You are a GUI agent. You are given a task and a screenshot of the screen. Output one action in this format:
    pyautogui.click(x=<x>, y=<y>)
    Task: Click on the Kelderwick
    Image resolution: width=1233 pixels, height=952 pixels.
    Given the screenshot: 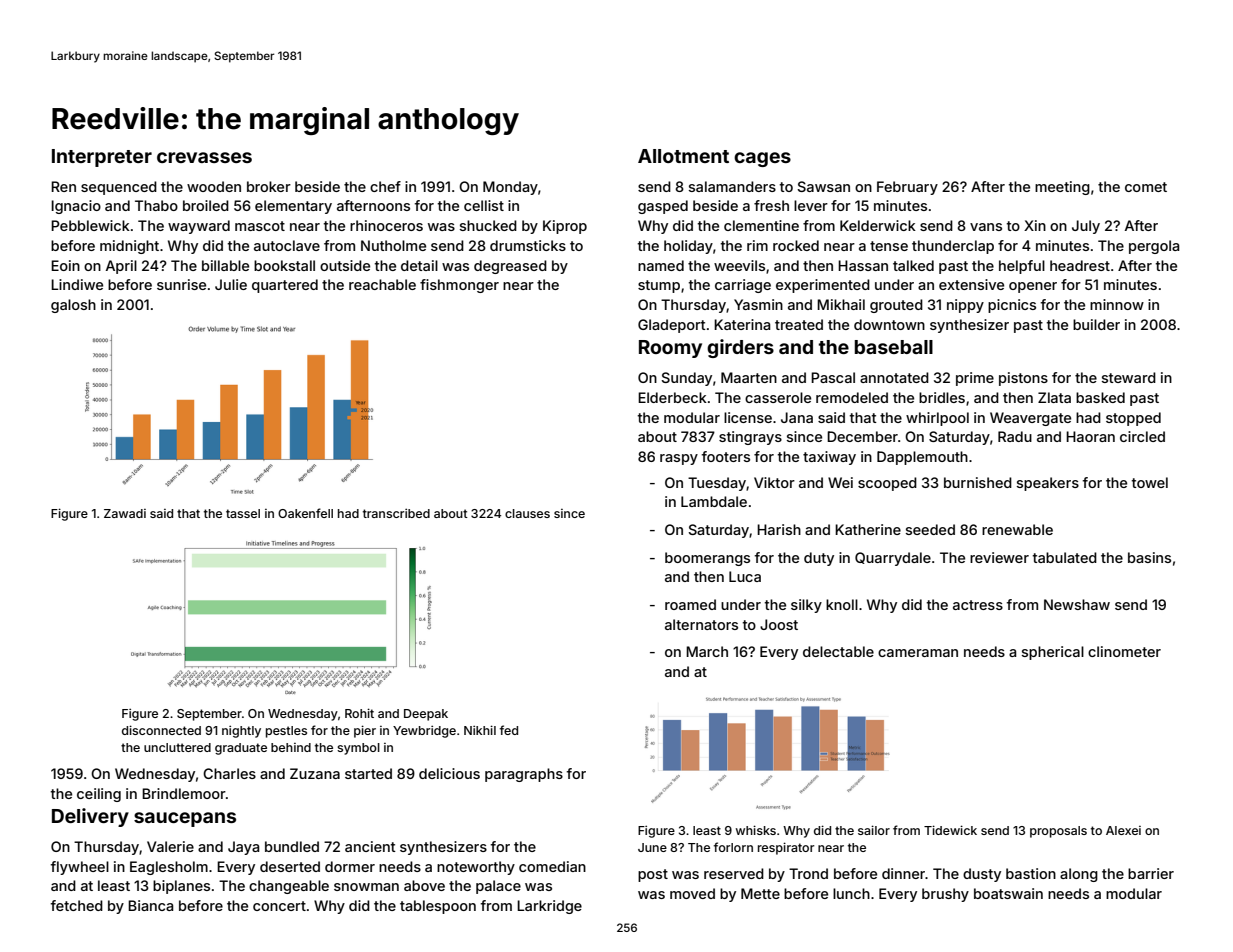 What is the action you would take?
    pyautogui.click(x=878, y=225)
